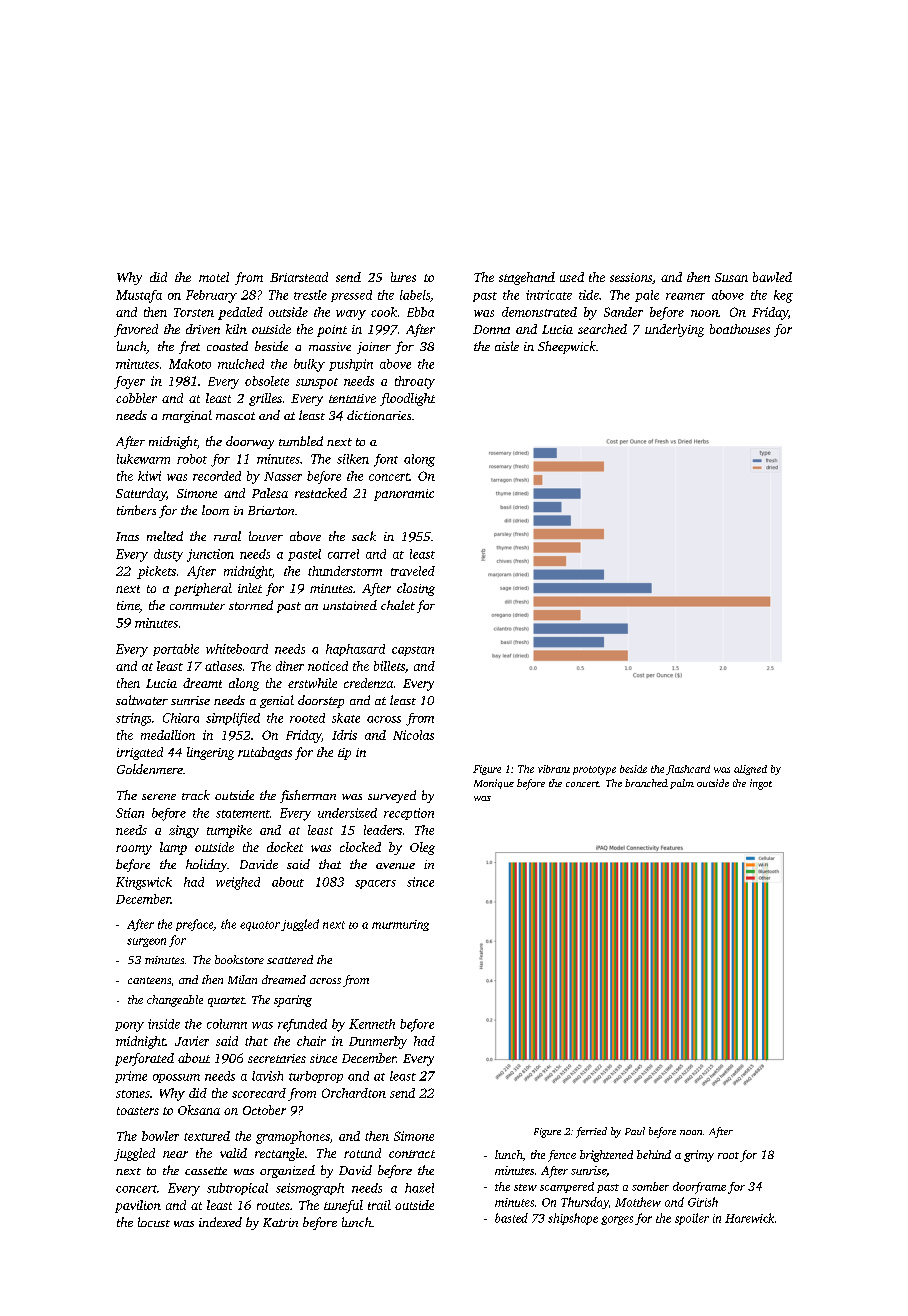 The height and width of the document is (1316, 908). I want to click on timbers, so click(136, 510).
